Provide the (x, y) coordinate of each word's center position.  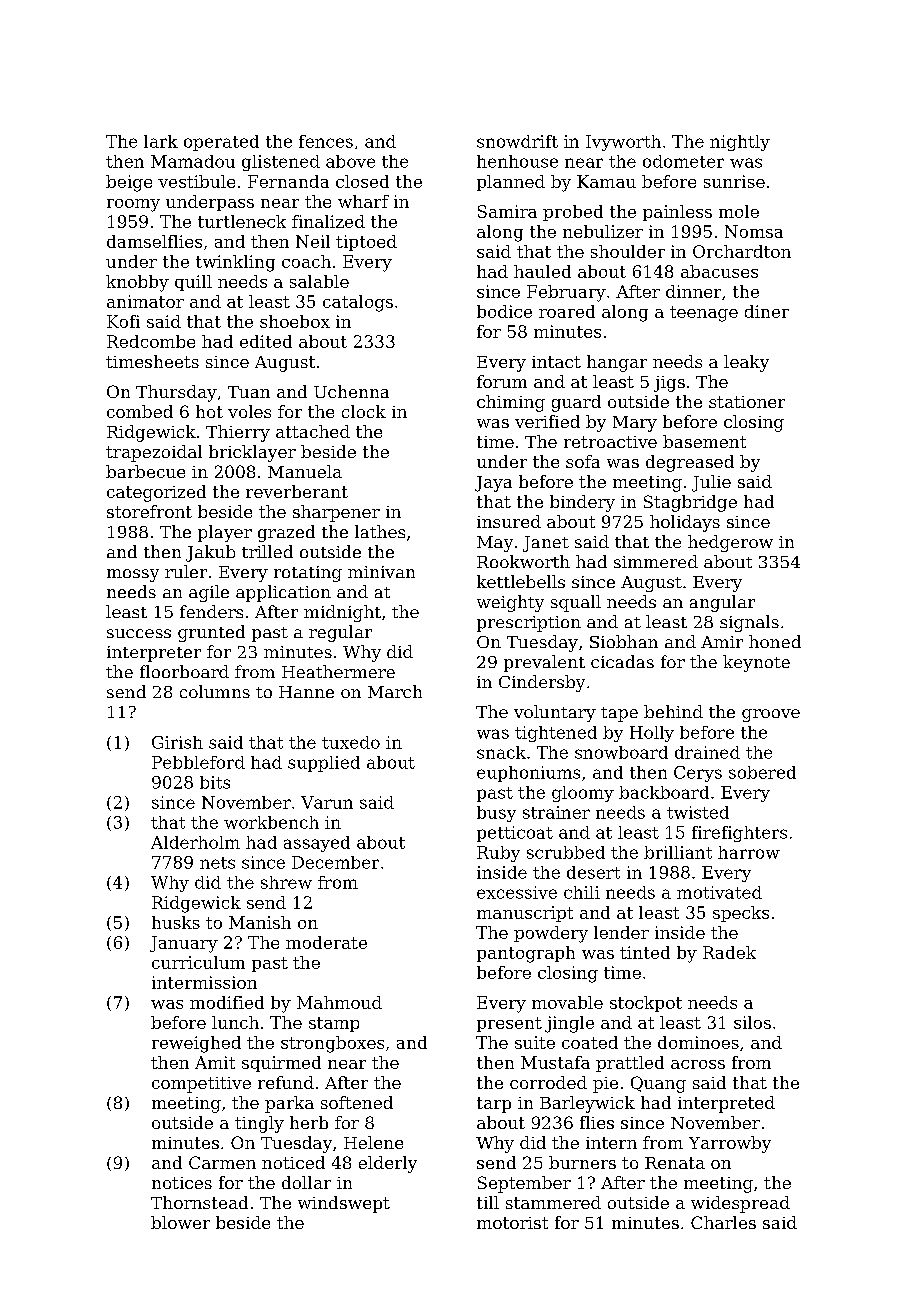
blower (180, 1222)
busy (496, 814)
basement (704, 441)
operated (221, 143)
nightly (740, 143)
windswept (344, 1204)
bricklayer (252, 453)
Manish (260, 922)
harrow (749, 852)
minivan (381, 572)
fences (326, 141)
